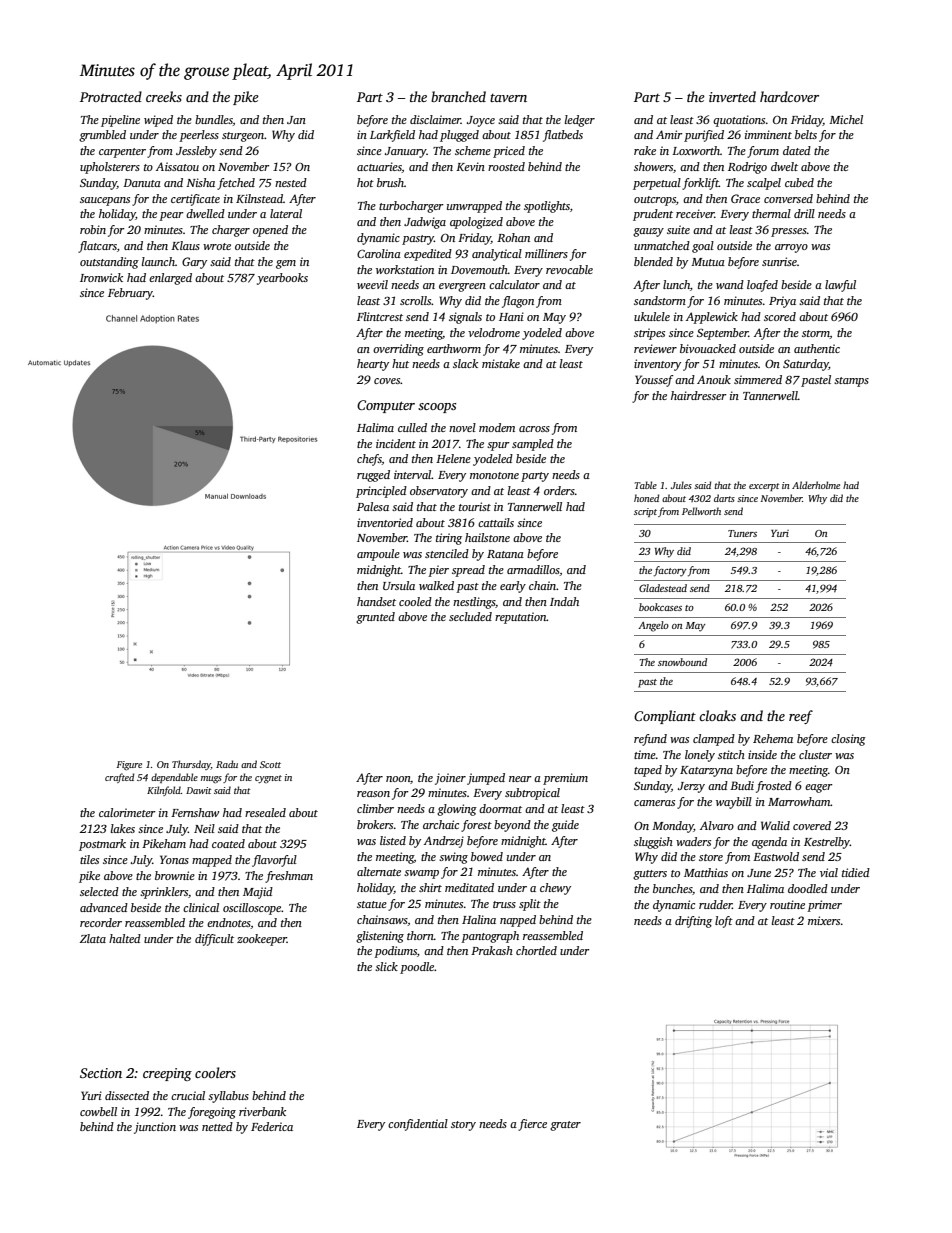 Image resolution: width=952 pixels, height=1233 pixels. What do you see at coordinates (217, 1126) in the page?
I see `netted` at bounding box center [217, 1126].
